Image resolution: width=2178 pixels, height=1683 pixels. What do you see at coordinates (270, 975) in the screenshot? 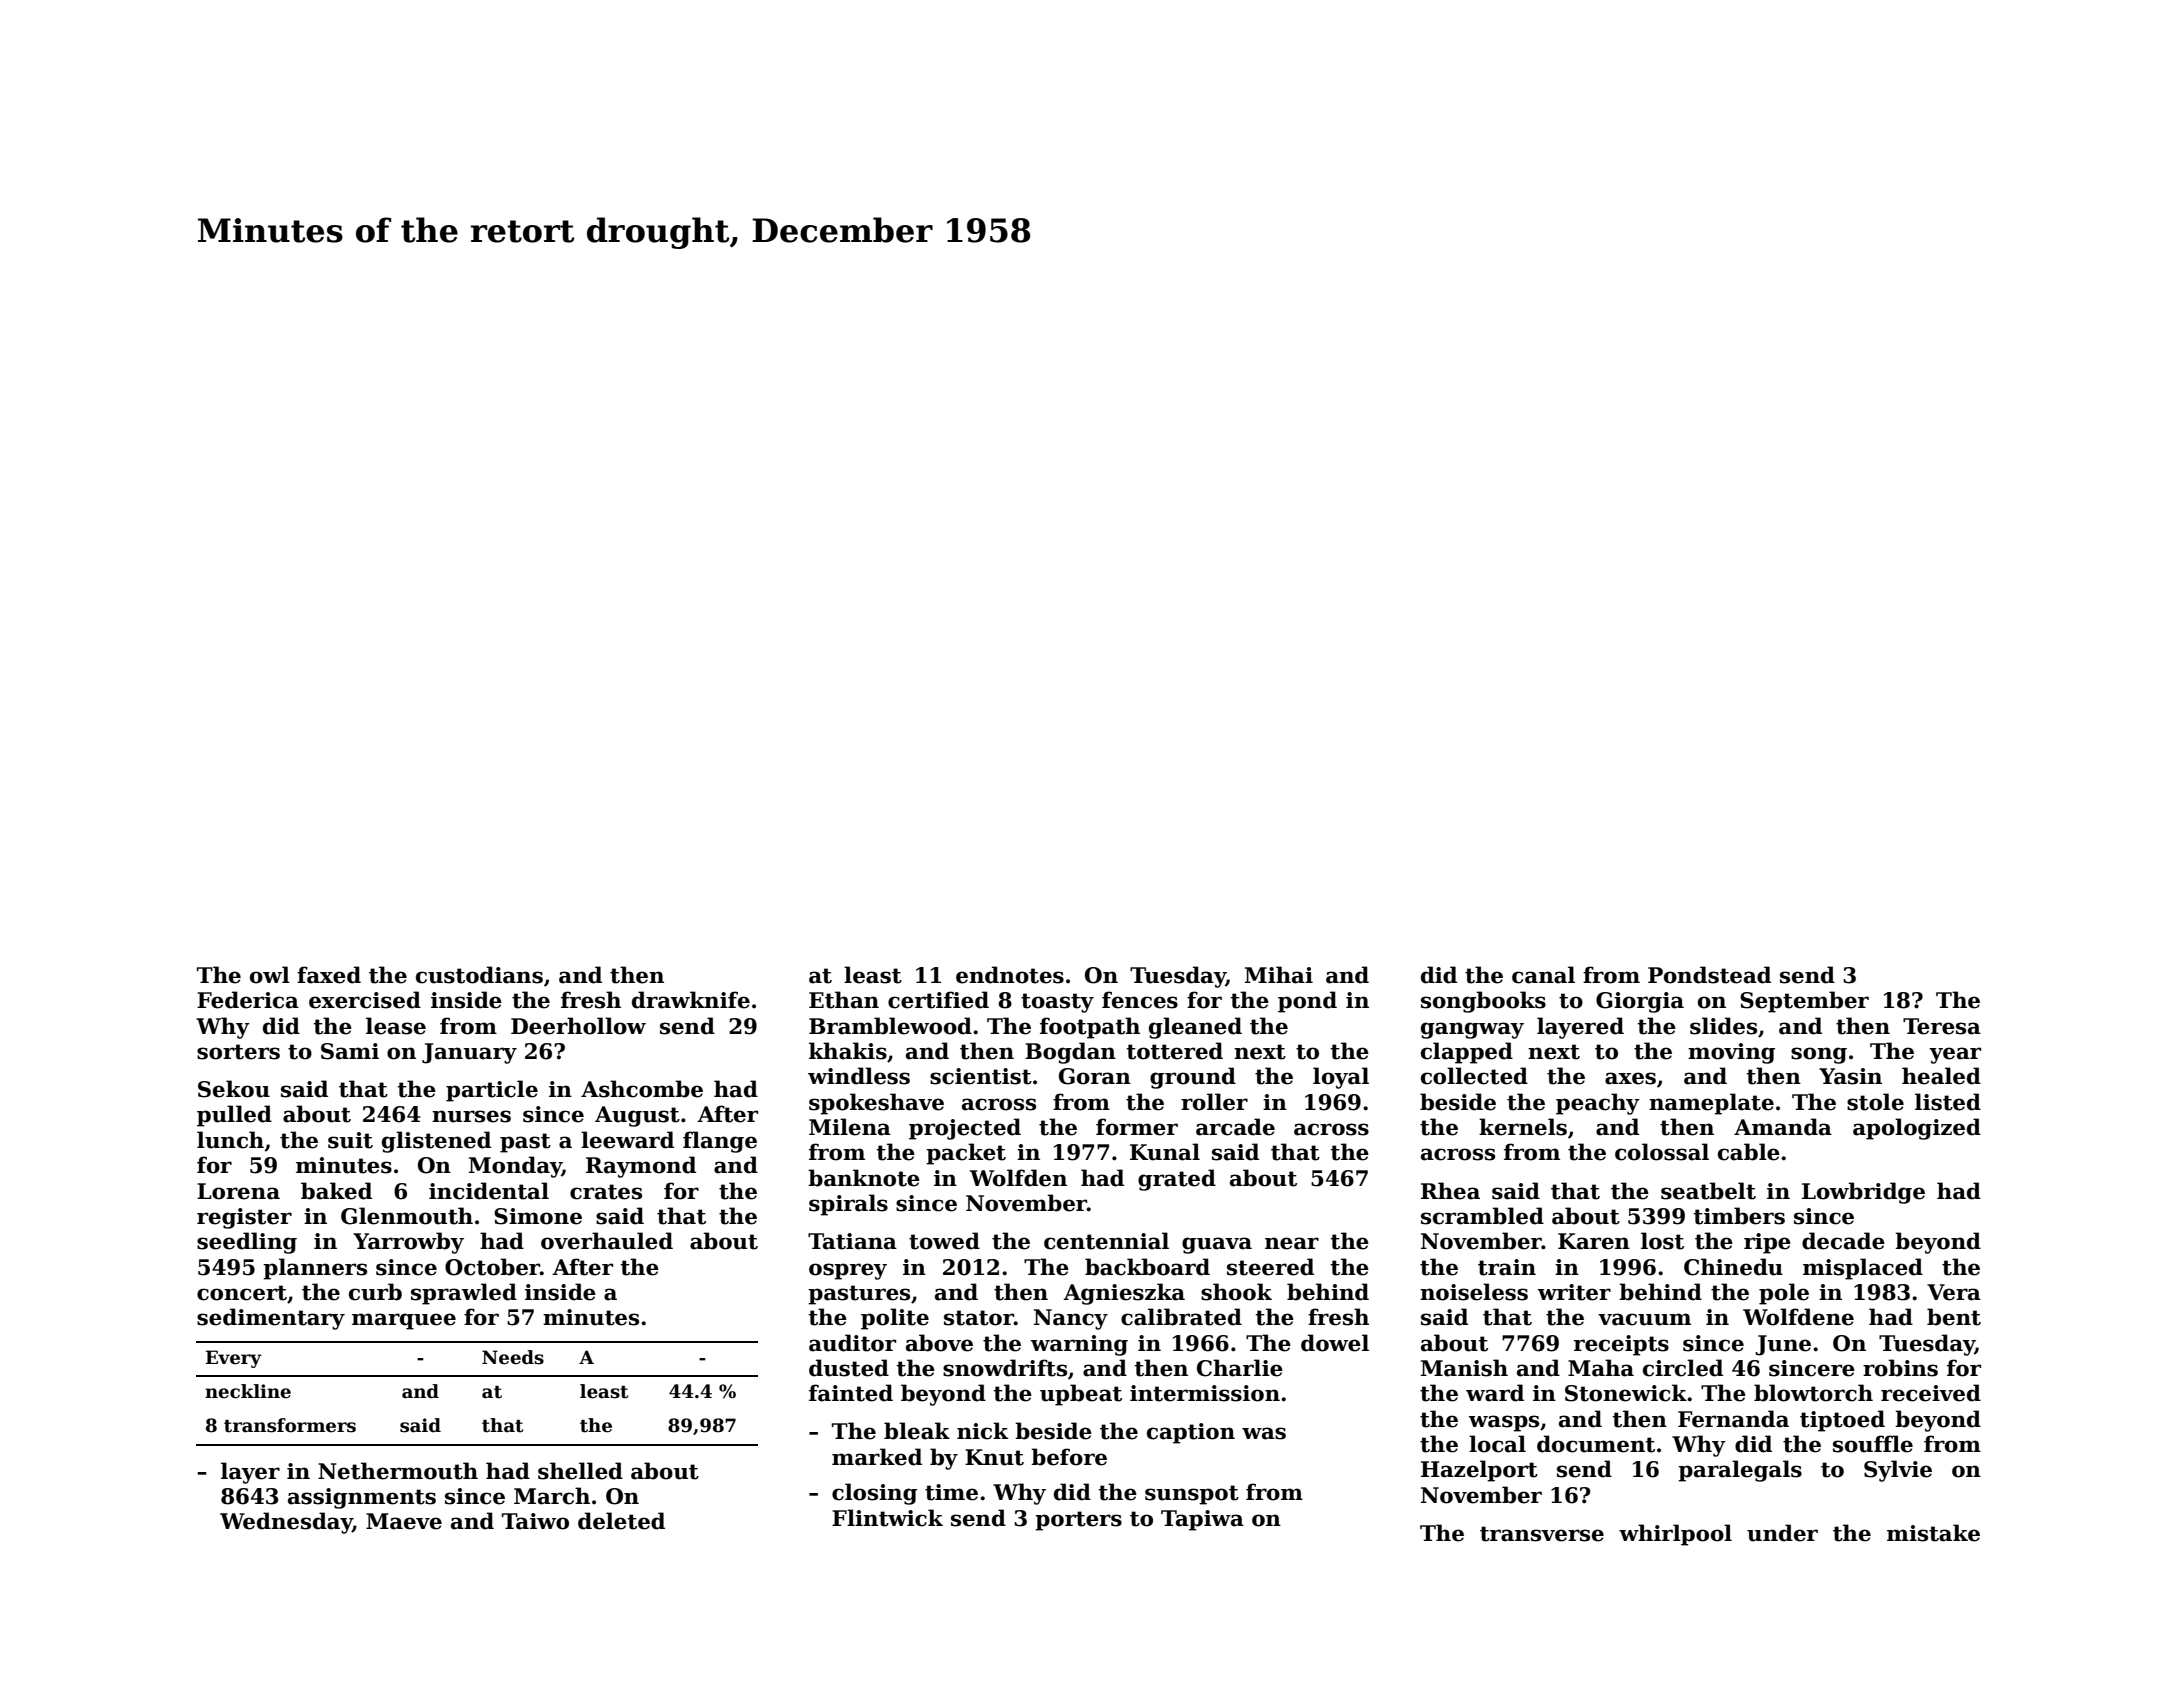
I see `owl` at bounding box center [270, 975].
